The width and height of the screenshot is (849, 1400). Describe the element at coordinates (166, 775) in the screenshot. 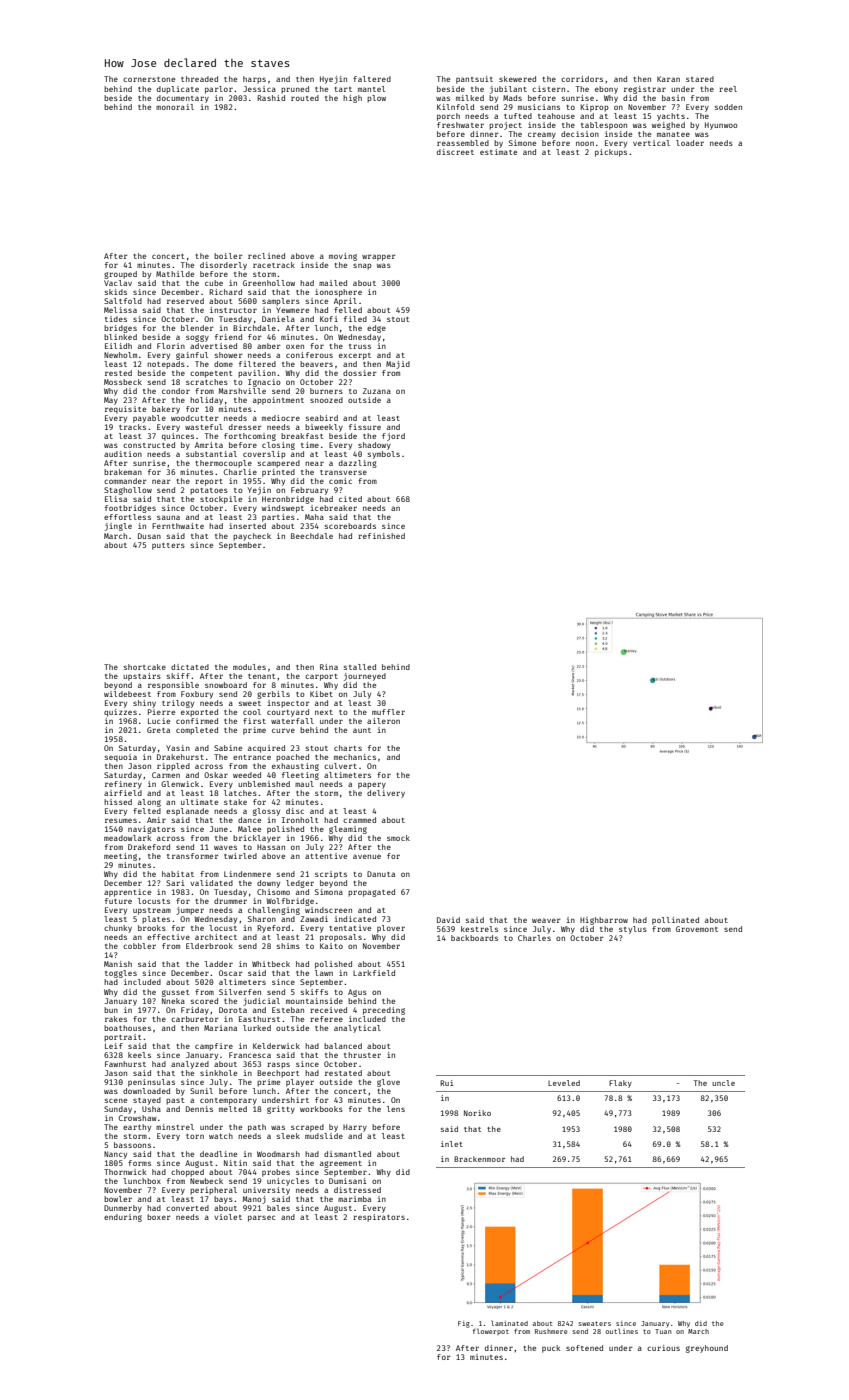

I see `Carmen` at that location.
